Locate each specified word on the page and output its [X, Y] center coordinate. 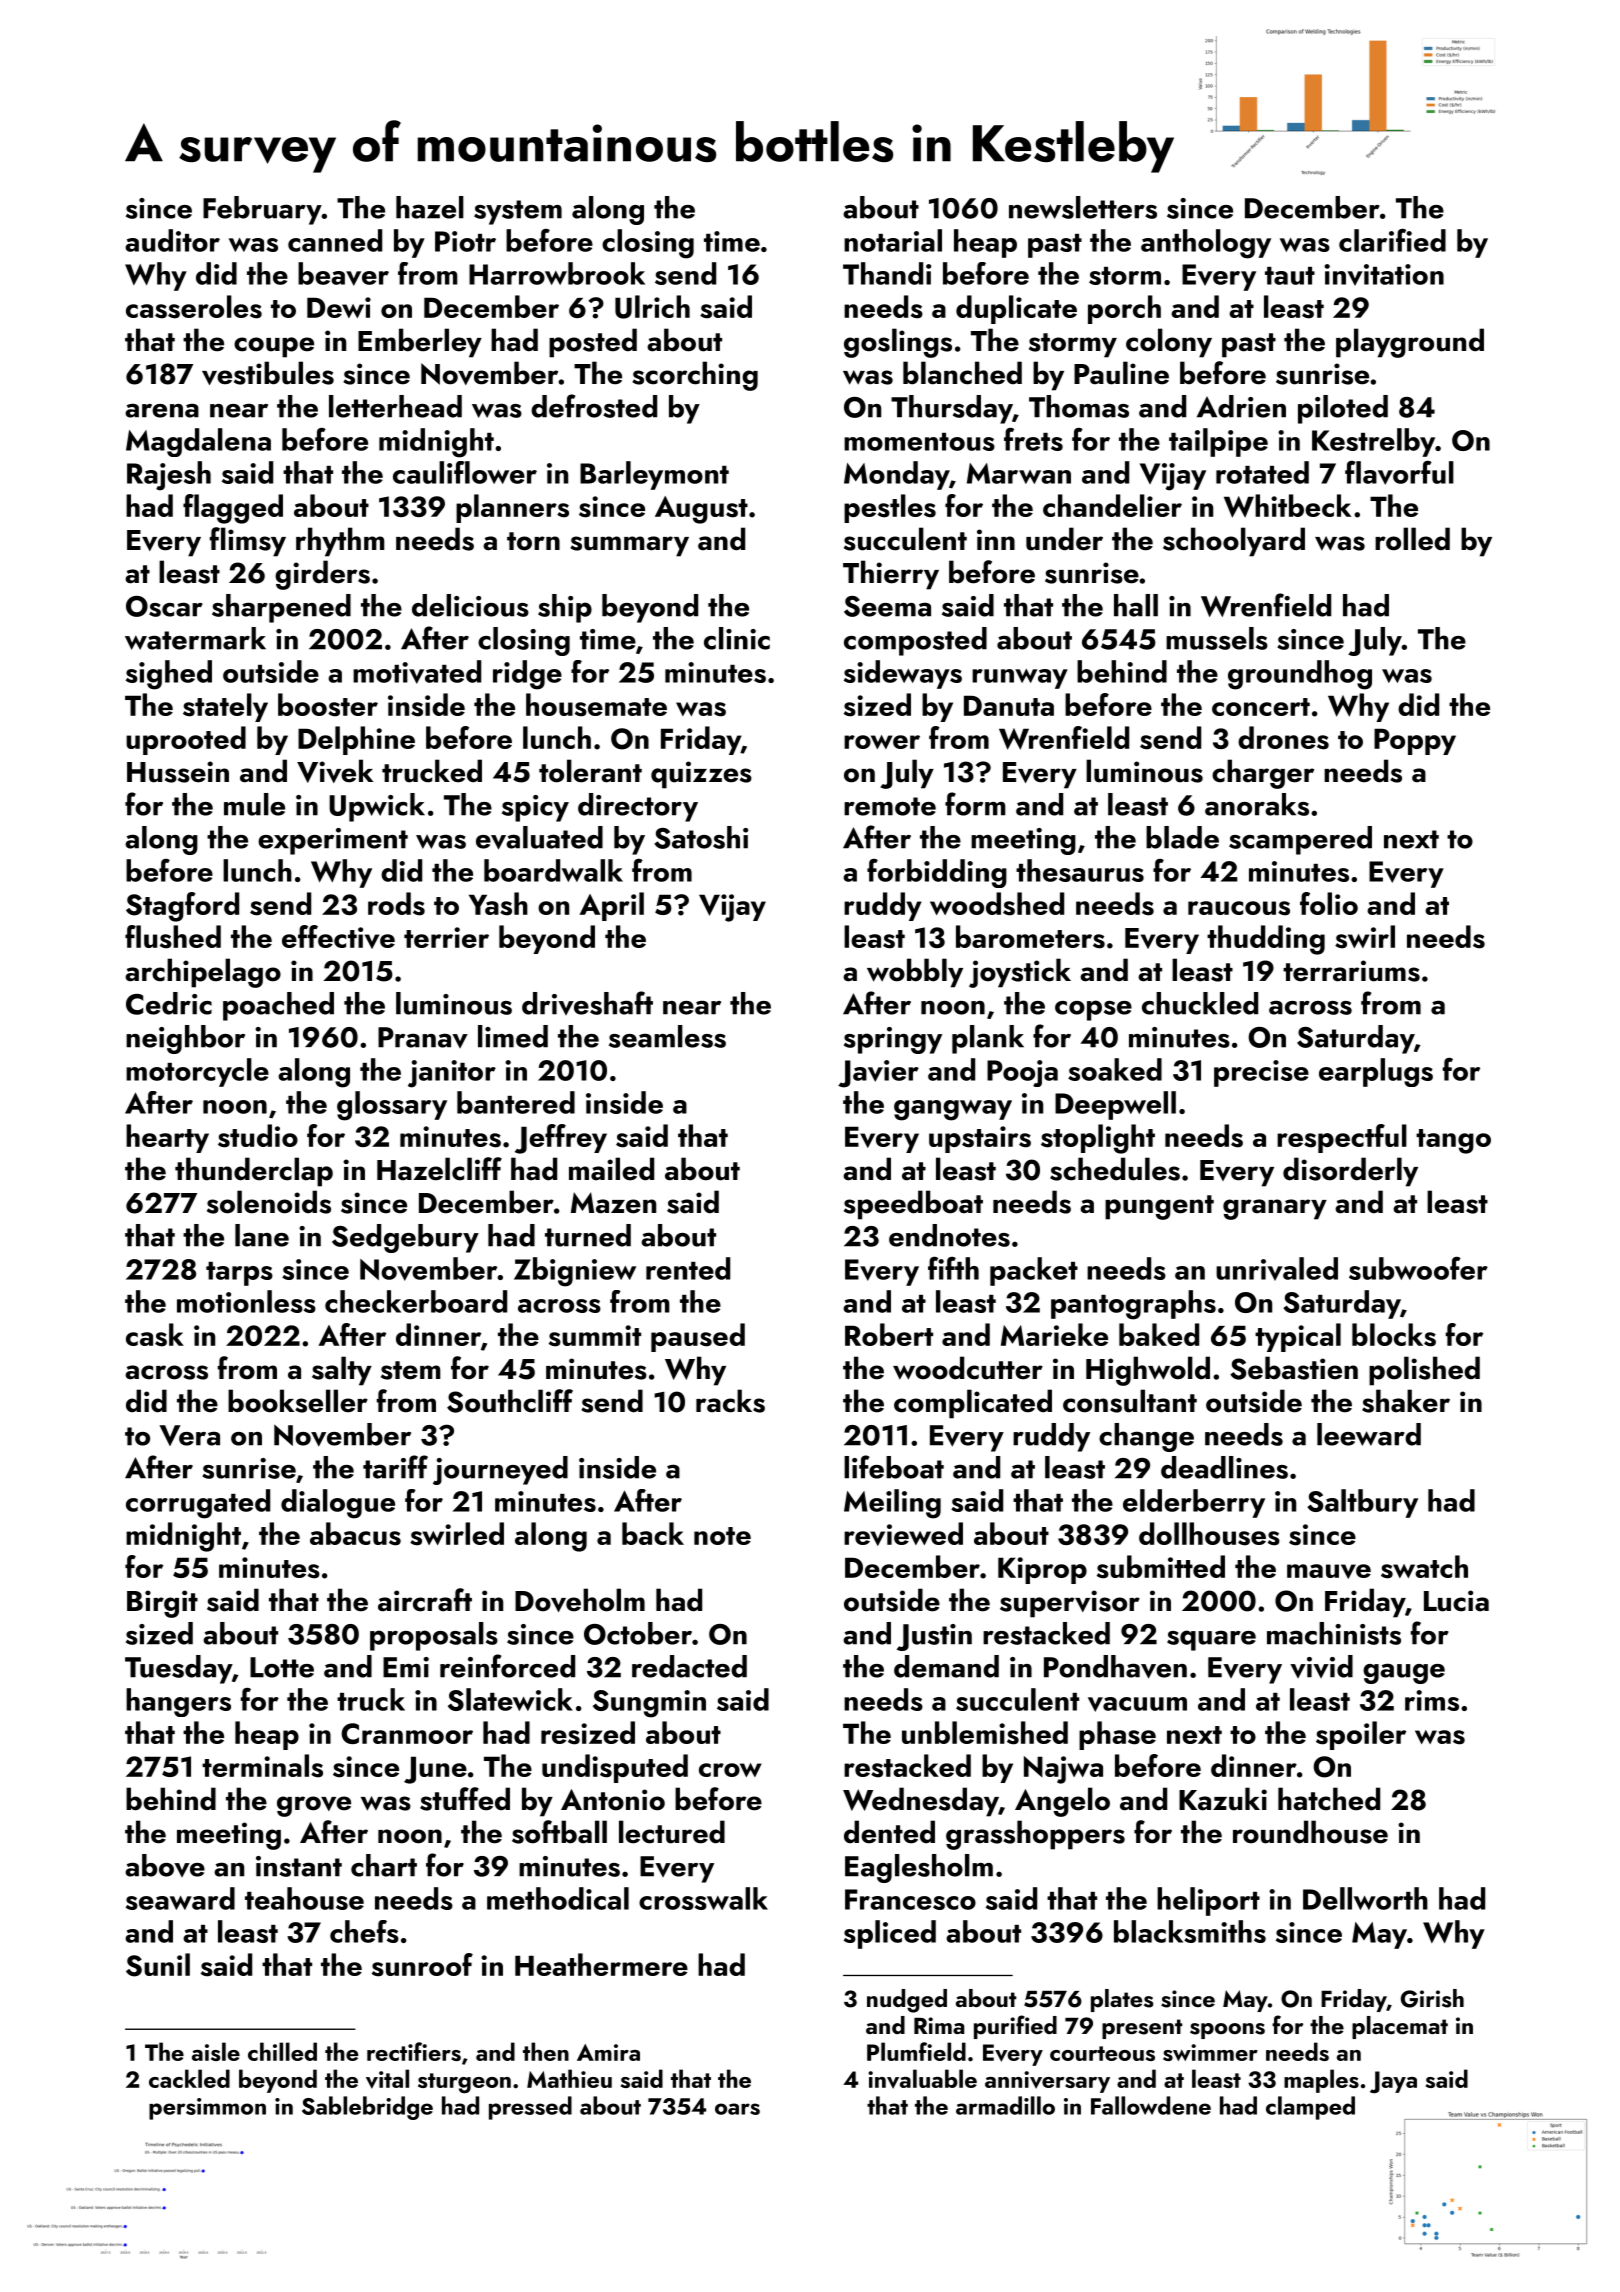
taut [1290, 276]
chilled [282, 2051]
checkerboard [416, 1301]
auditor [172, 240]
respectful [1342, 1138]
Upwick [377, 807]
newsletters [1083, 207]
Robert [889, 1334]
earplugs [1376, 1072]
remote [890, 806]
